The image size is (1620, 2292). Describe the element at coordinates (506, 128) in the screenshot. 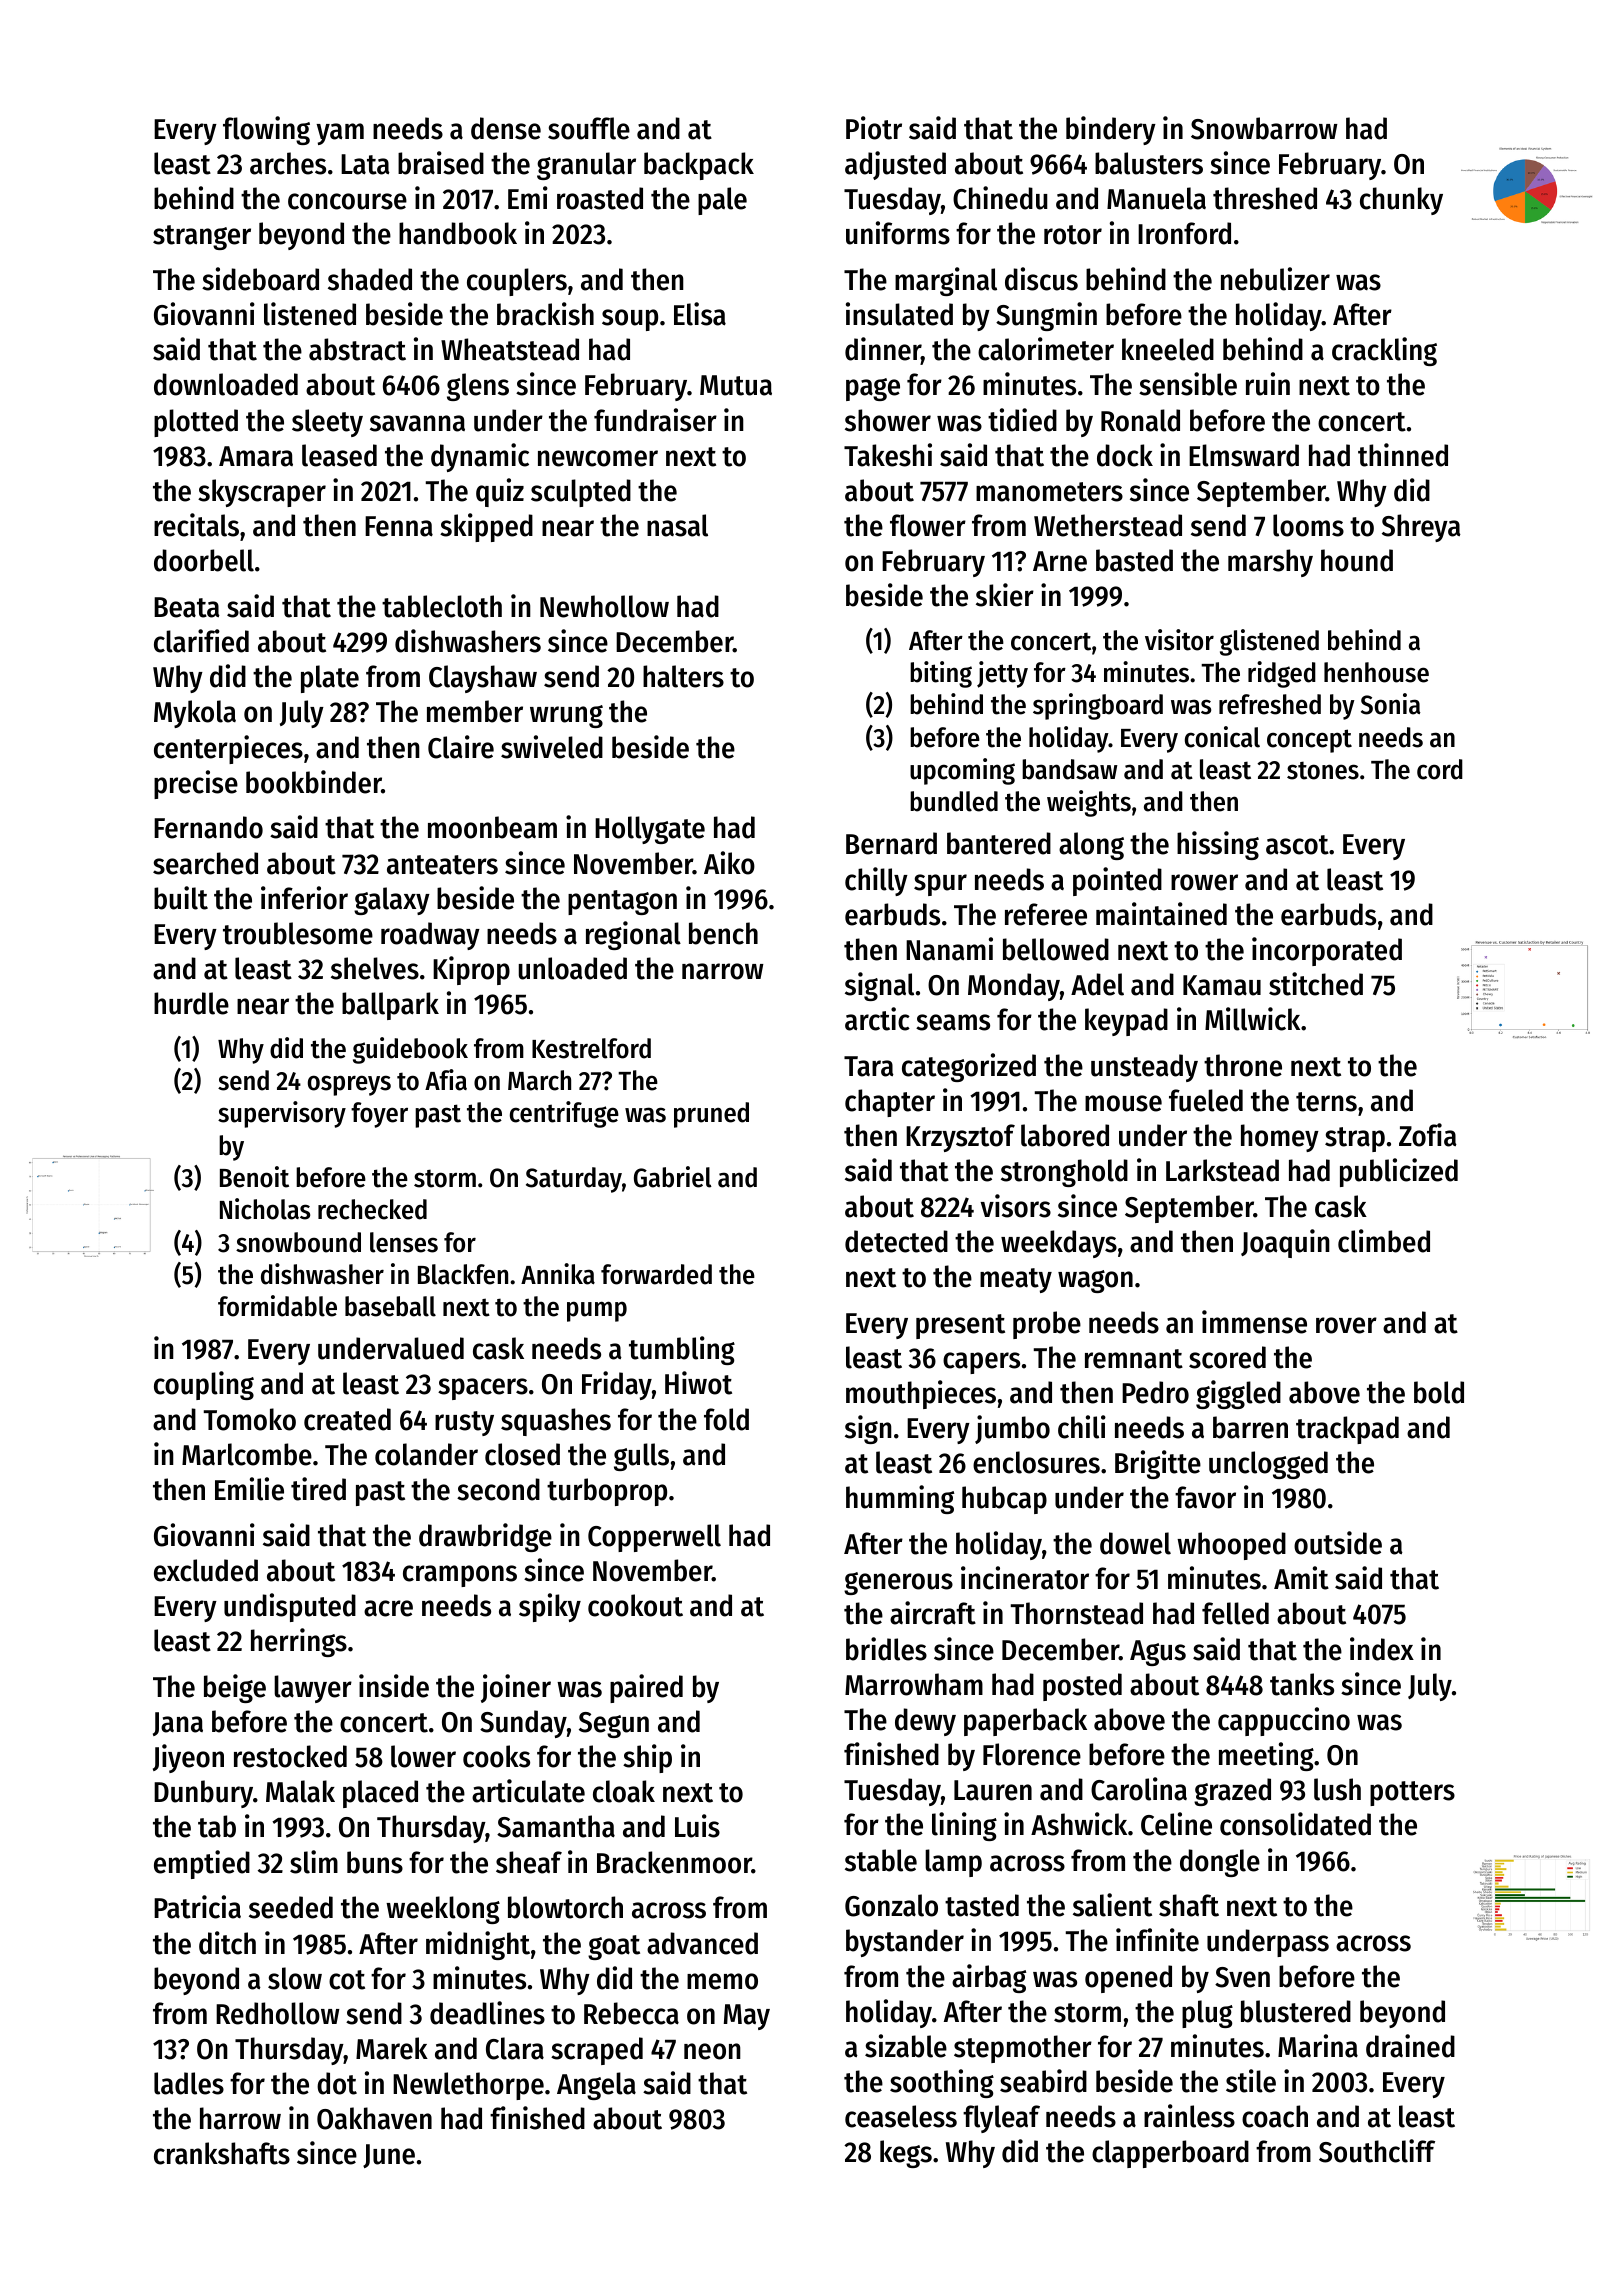

I see `dense` at that location.
